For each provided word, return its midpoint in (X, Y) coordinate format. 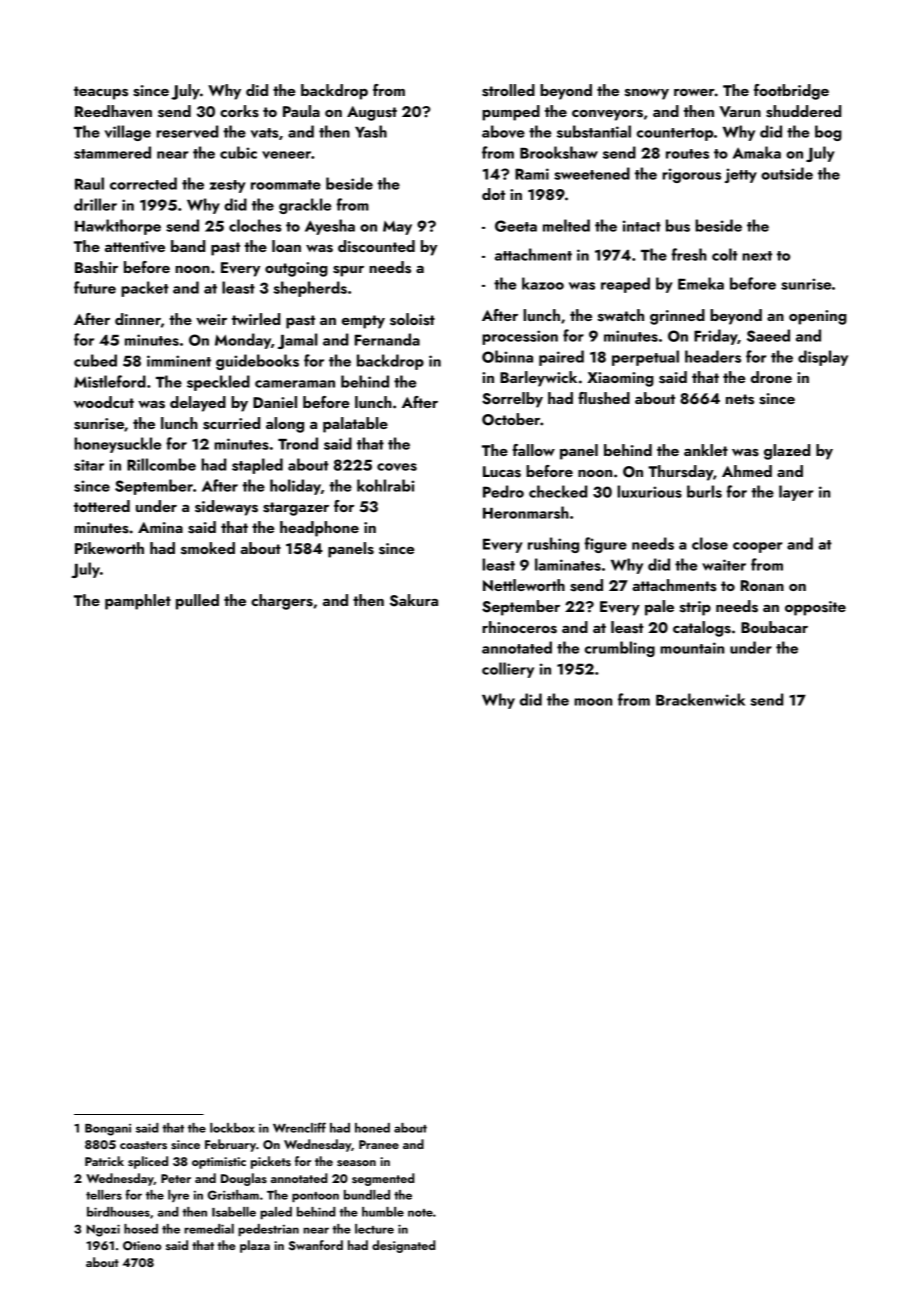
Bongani (108, 1130)
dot (493, 194)
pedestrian (268, 1230)
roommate (286, 185)
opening (818, 317)
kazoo (543, 283)
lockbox (232, 1128)
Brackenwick (700, 699)
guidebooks (257, 362)
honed (372, 1128)
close (710, 543)
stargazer (296, 509)
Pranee (379, 1144)
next (757, 256)
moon (593, 702)
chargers (282, 602)
